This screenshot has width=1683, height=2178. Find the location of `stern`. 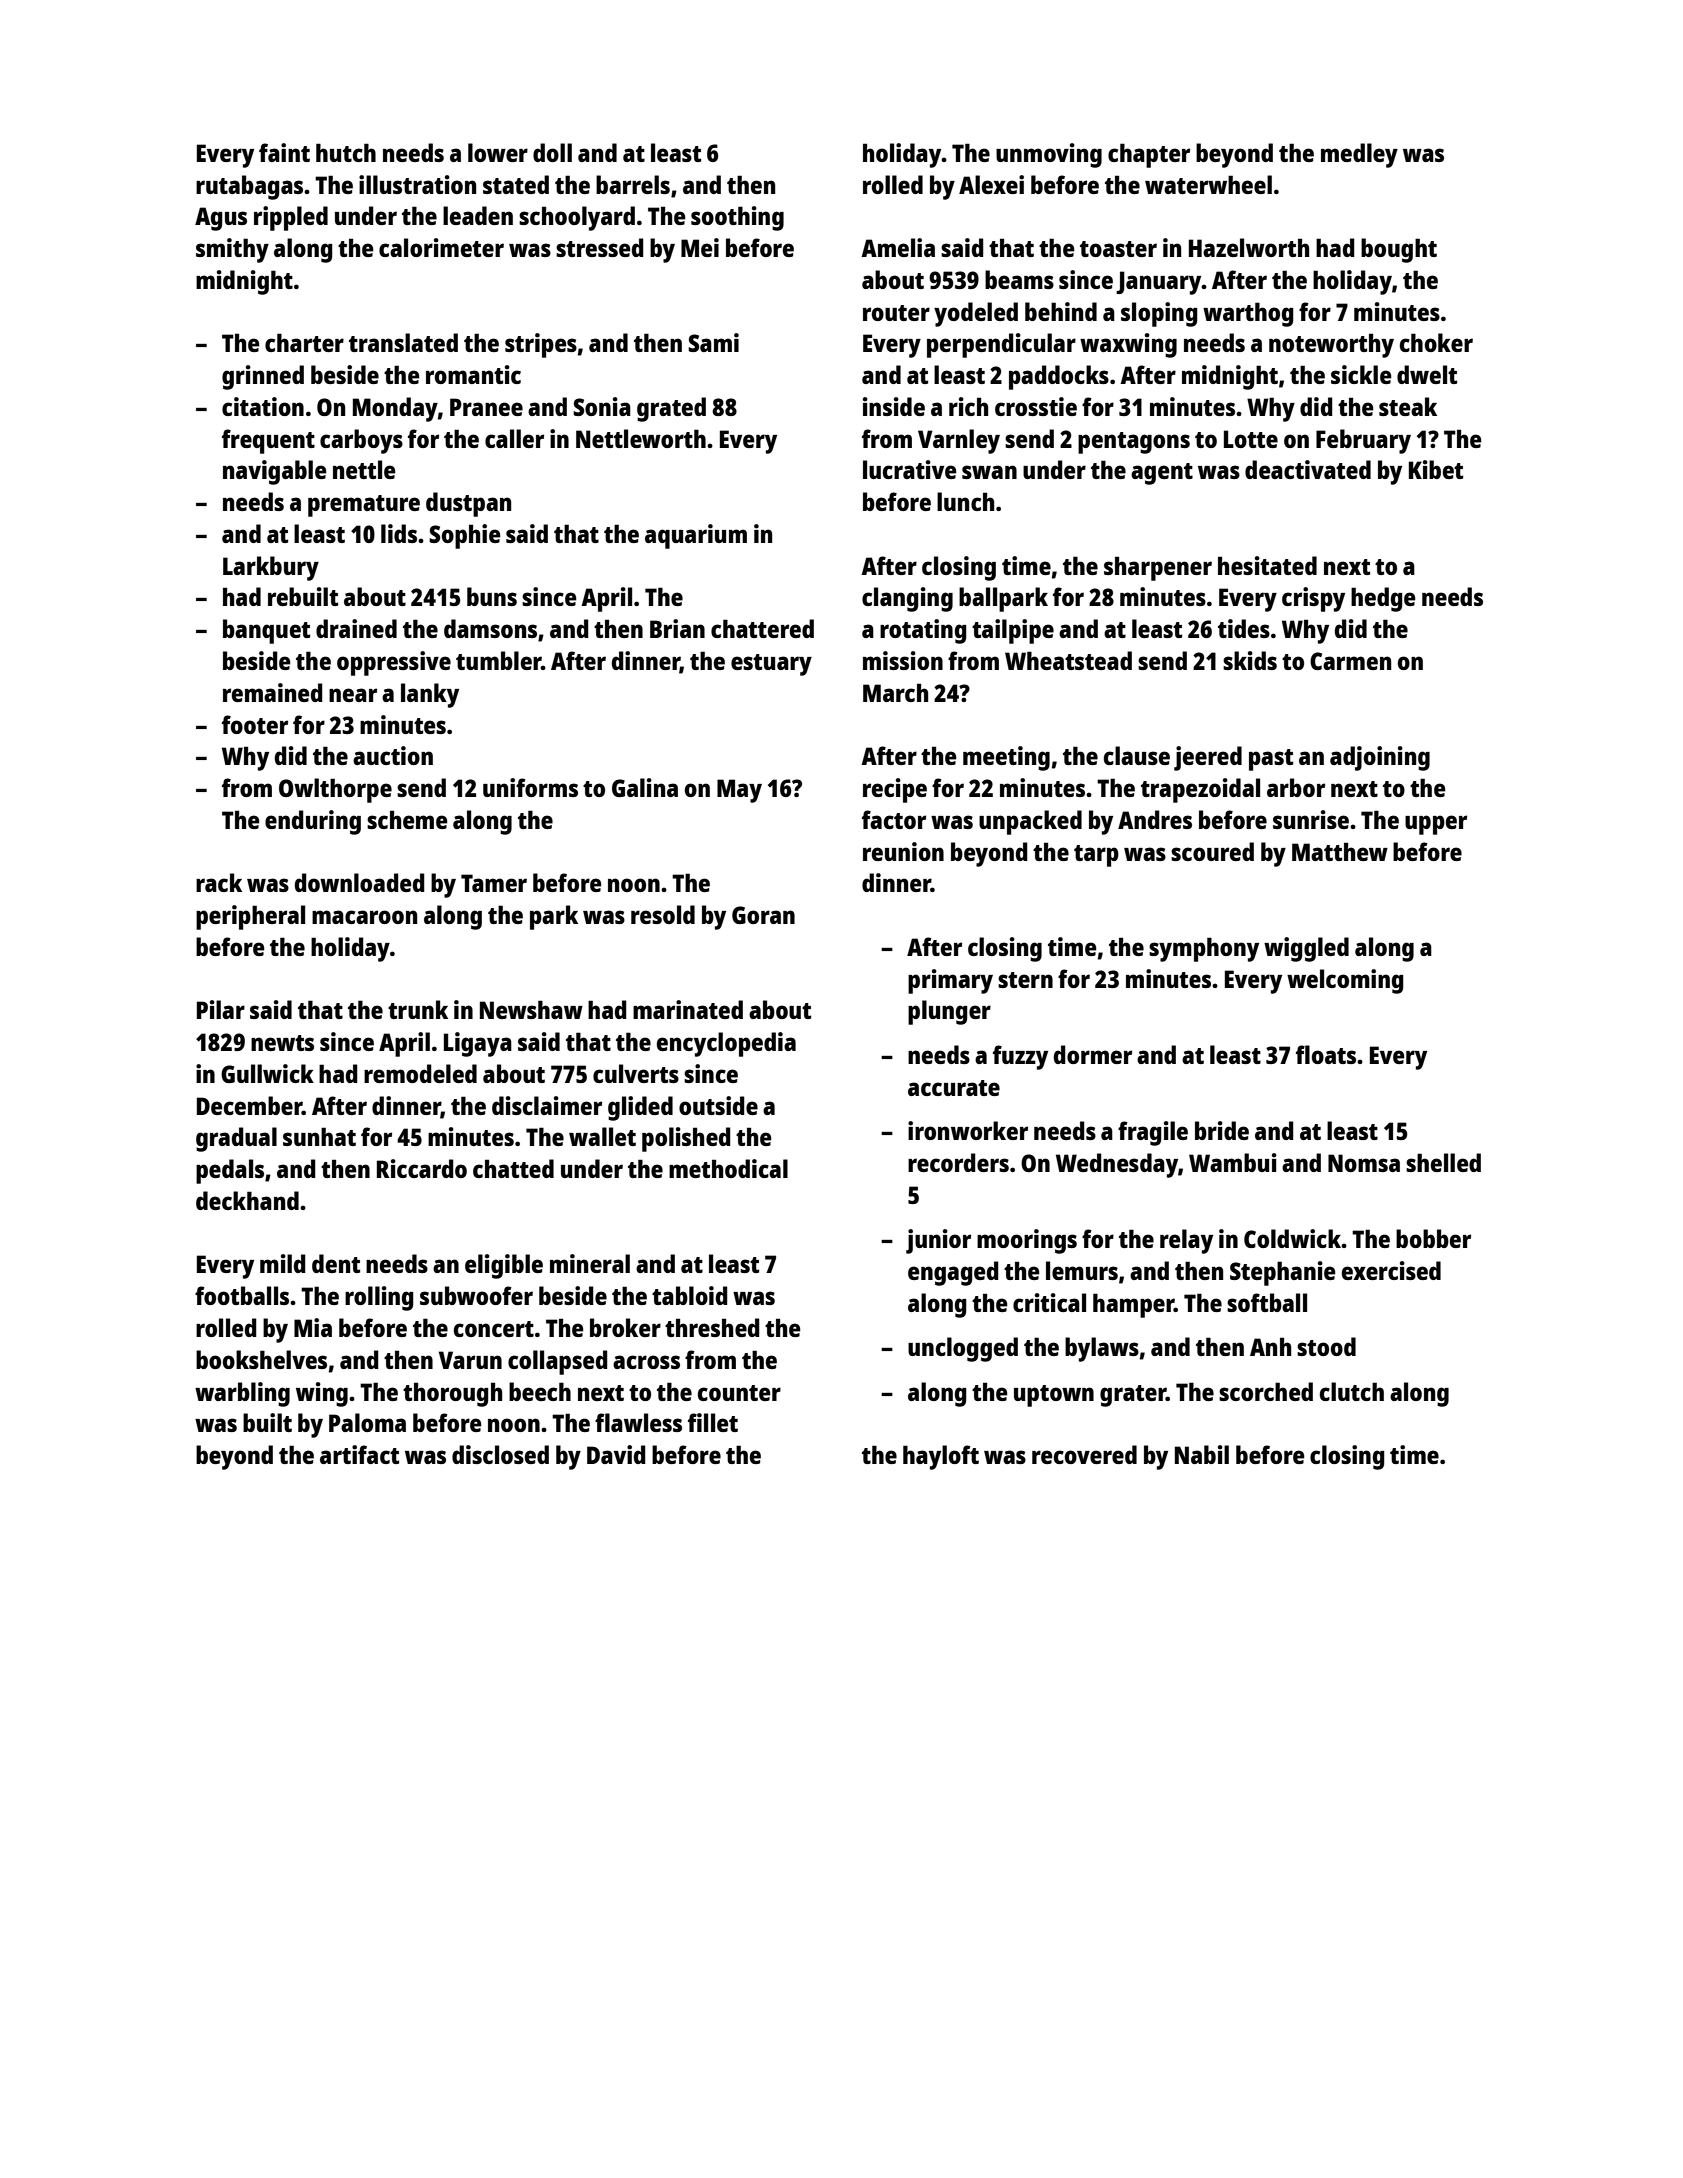

stern is located at coordinates (1025, 980).
